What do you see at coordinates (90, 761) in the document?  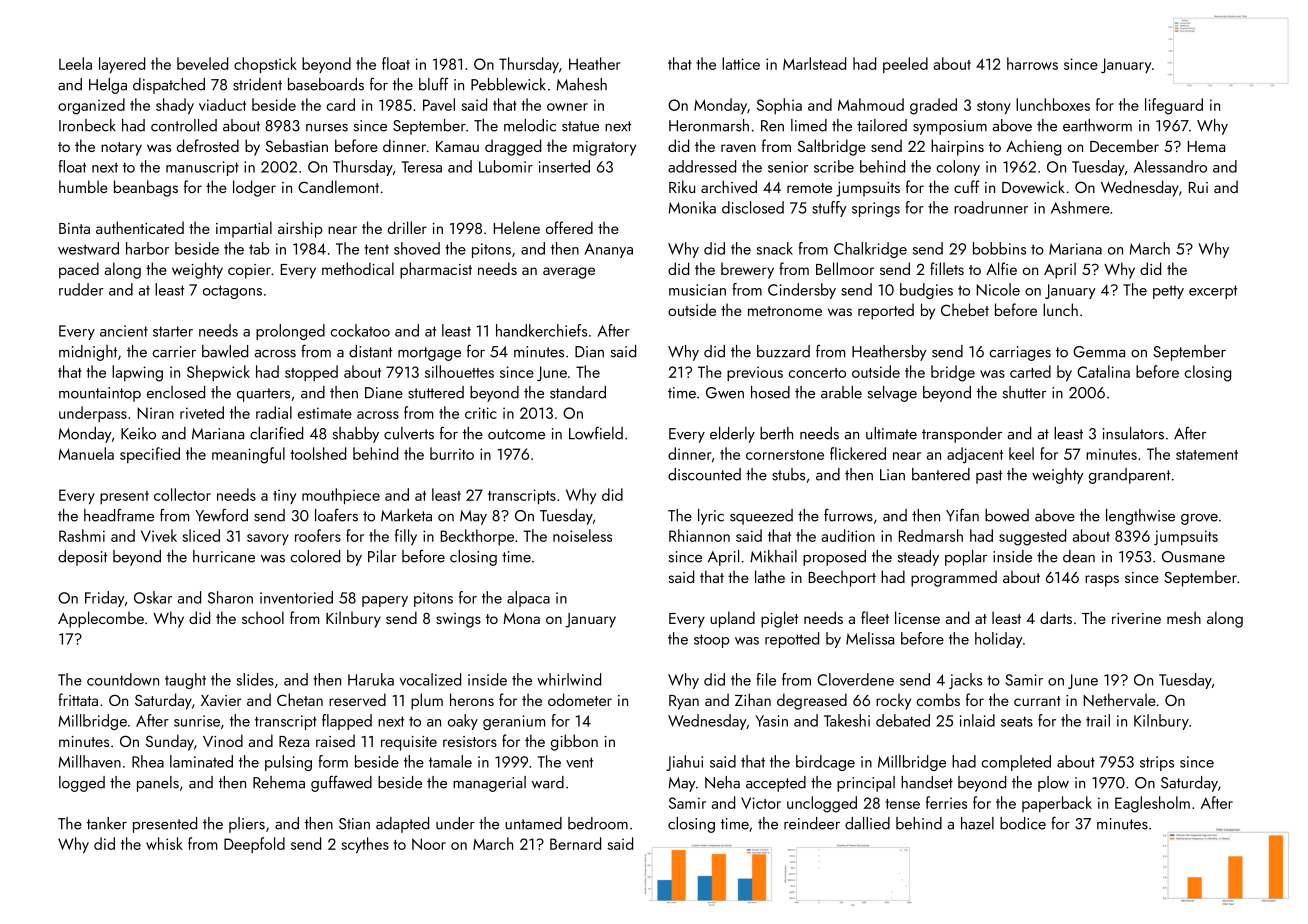 I see `Millhaven` at bounding box center [90, 761].
